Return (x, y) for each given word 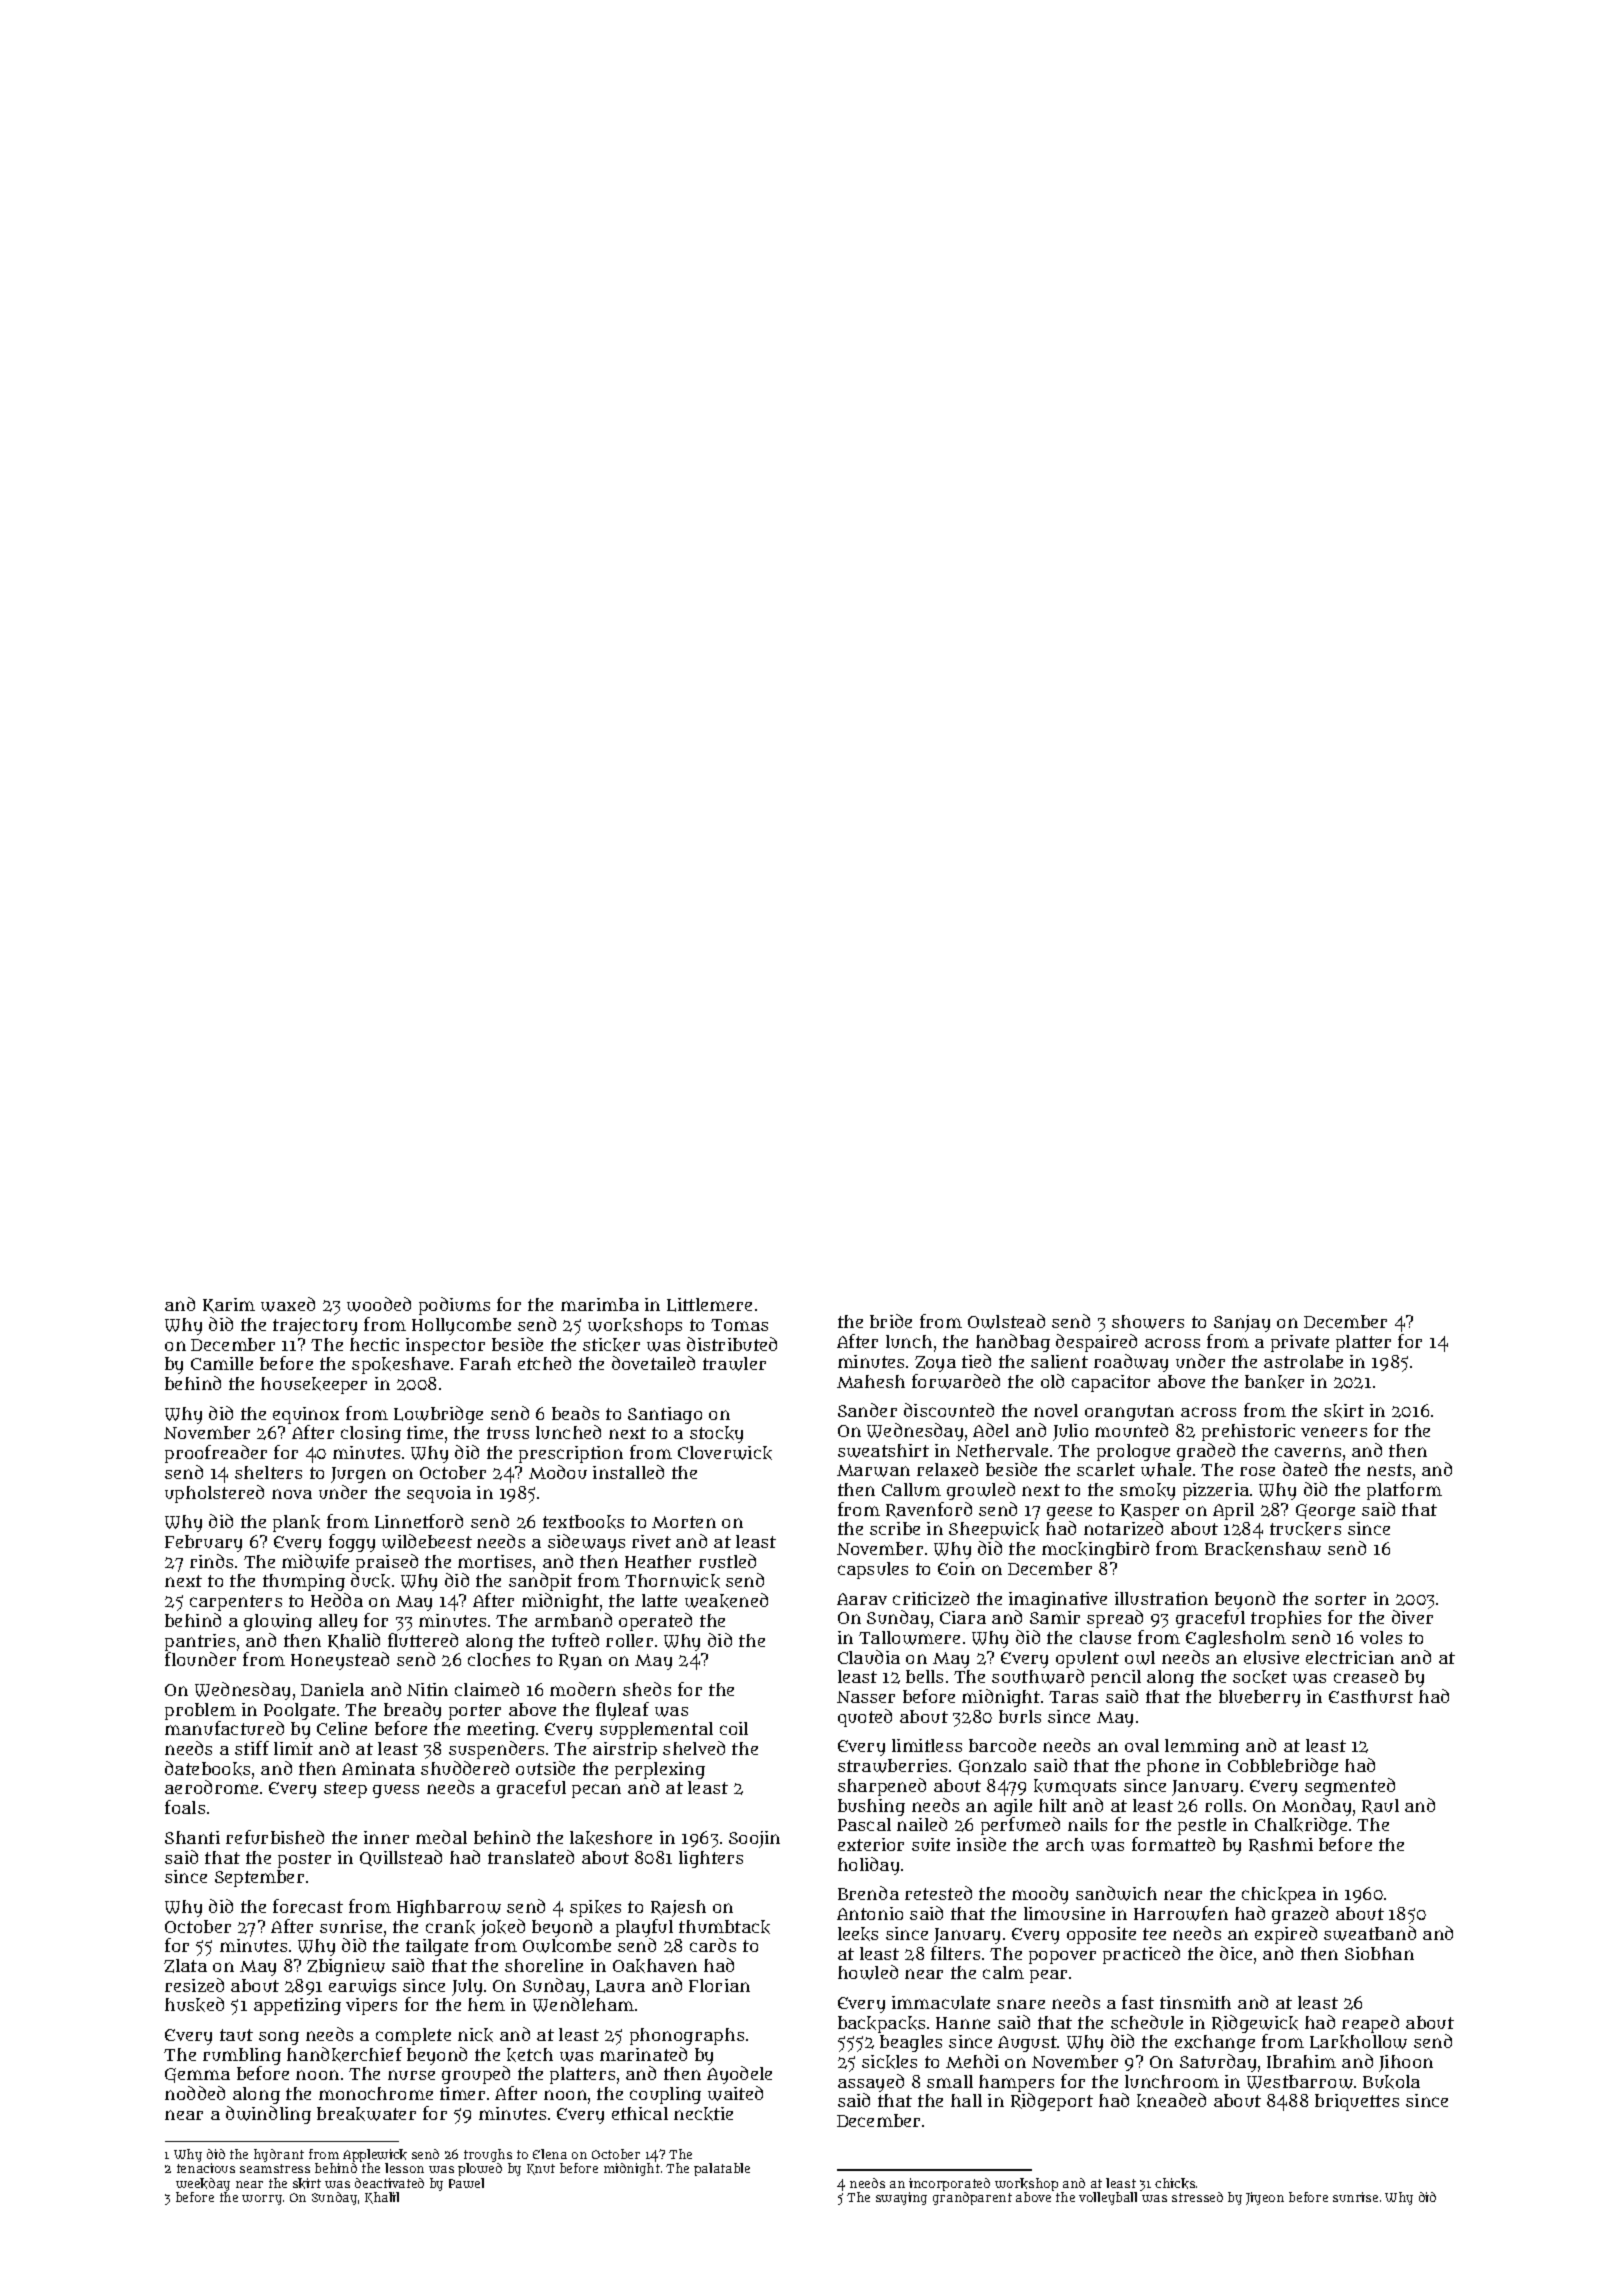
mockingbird (1095, 1550)
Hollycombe (461, 1326)
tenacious (206, 2168)
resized (194, 1985)
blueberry (1259, 1698)
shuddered (465, 1768)
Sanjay (1242, 1323)
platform (1404, 1491)
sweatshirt (883, 1451)
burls (1020, 1716)
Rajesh (678, 1908)
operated (655, 1622)
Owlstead (1006, 1321)
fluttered (423, 1640)
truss (508, 1433)
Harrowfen (1181, 1913)
